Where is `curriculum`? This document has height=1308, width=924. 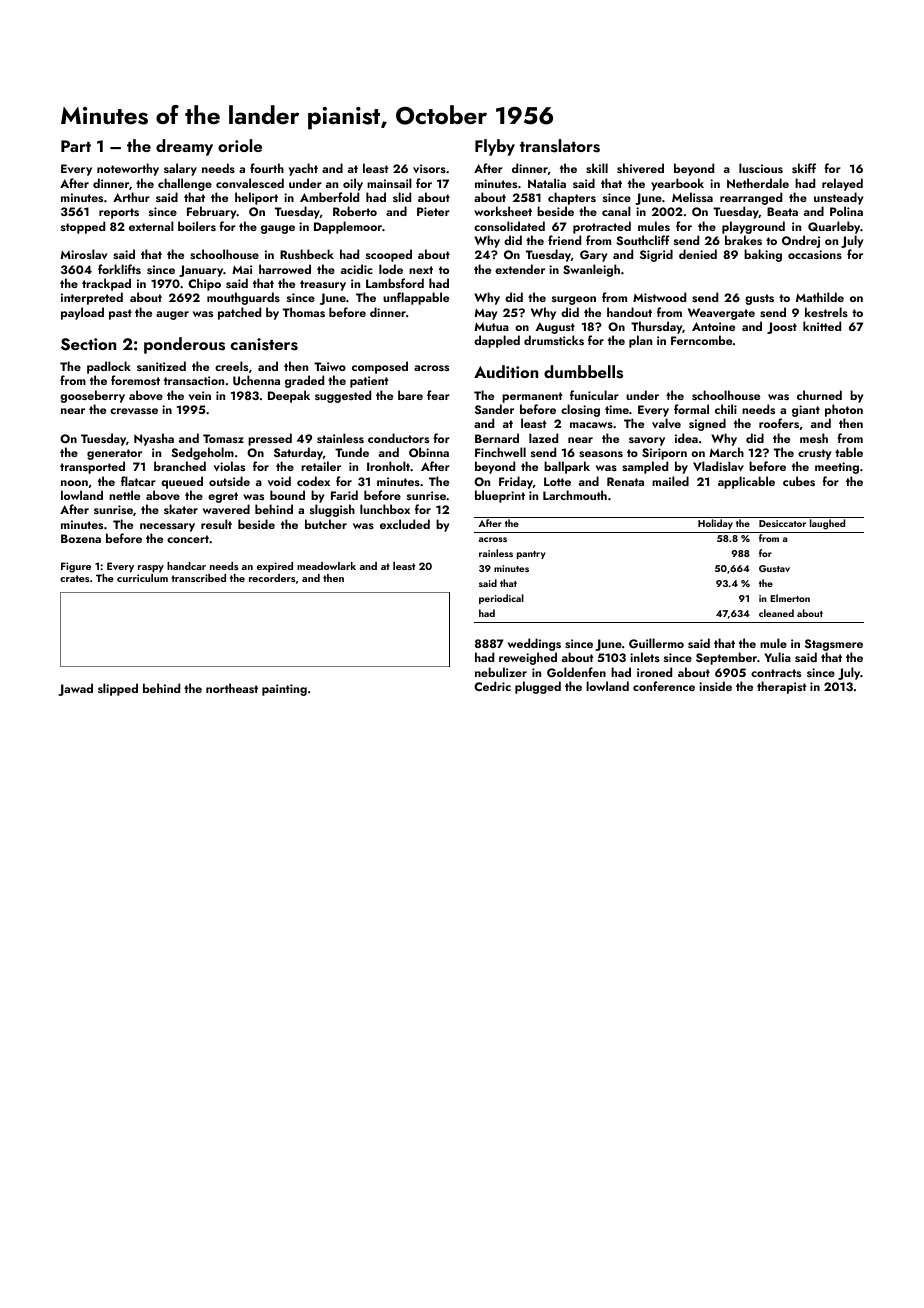
curriculum is located at coordinates (142, 578).
